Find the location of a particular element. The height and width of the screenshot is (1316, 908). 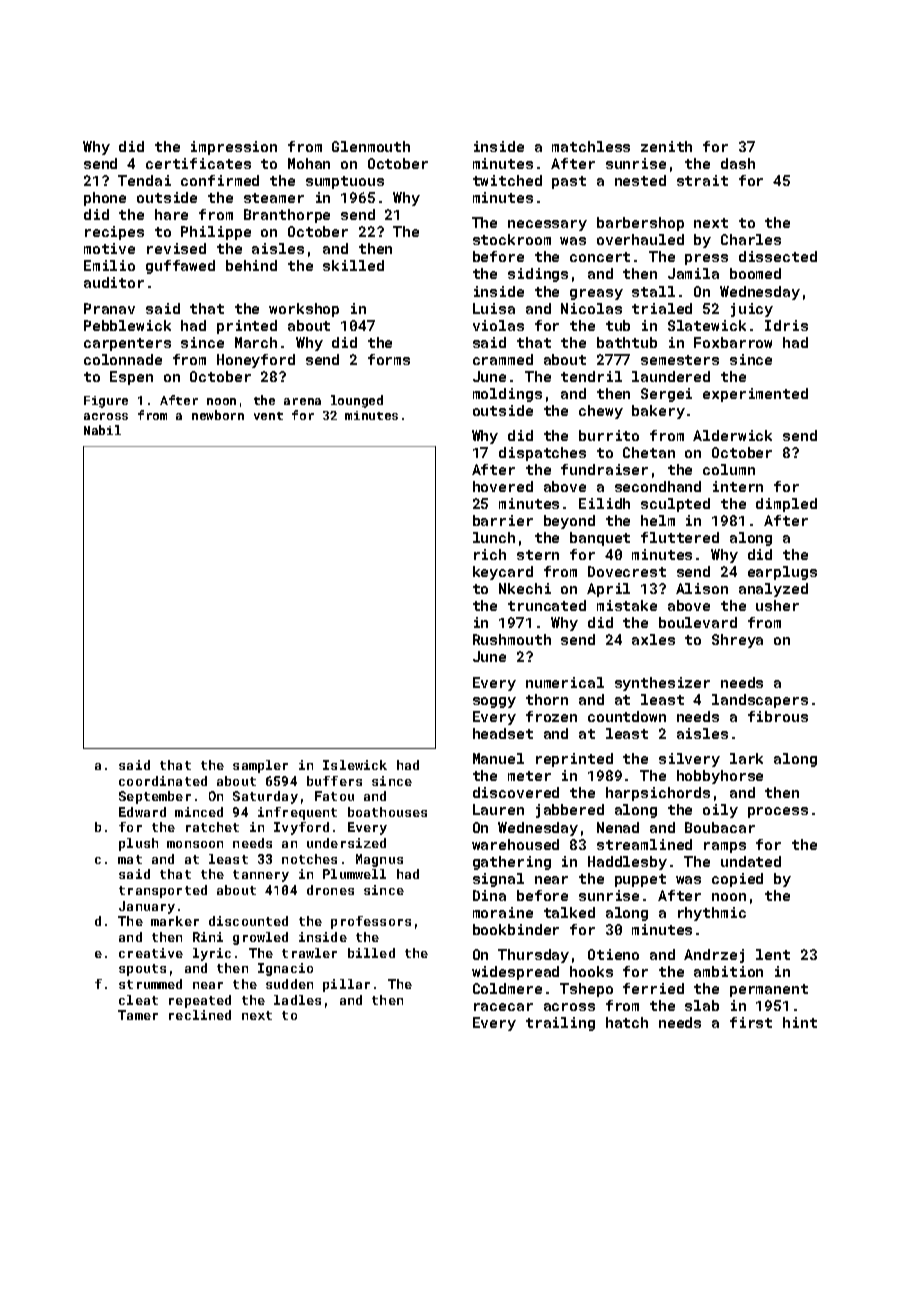

boathouses is located at coordinates (387, 812).
